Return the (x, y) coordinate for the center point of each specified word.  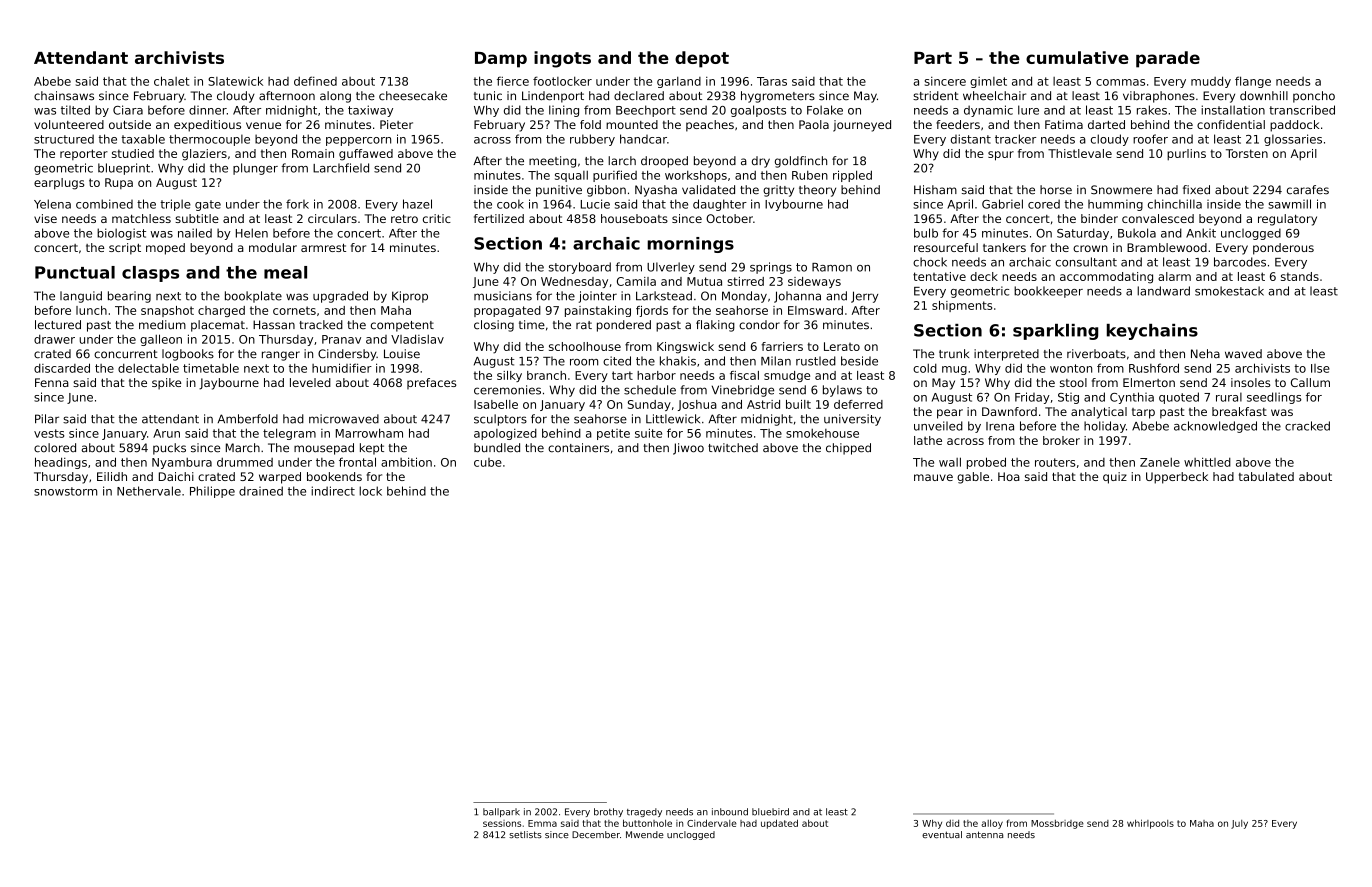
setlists (525, 834)
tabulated (1266, 476)
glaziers (204, 155)
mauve (933, 477)
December (596, 834)
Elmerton (1149, 382)
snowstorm (65, 491)
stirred (746, 281)
